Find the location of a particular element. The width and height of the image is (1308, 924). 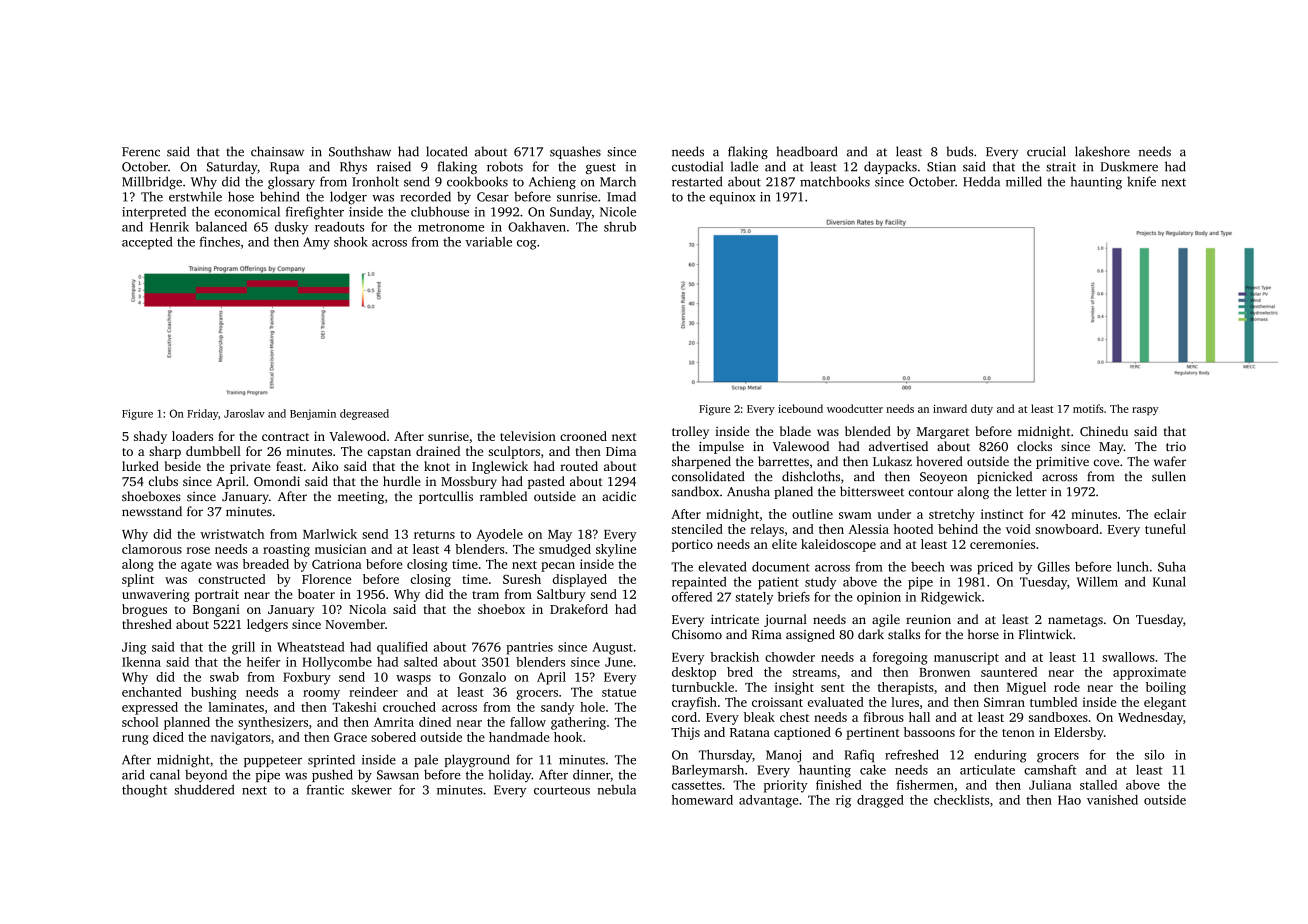

raspy is located at coordinates (1145, 411).
